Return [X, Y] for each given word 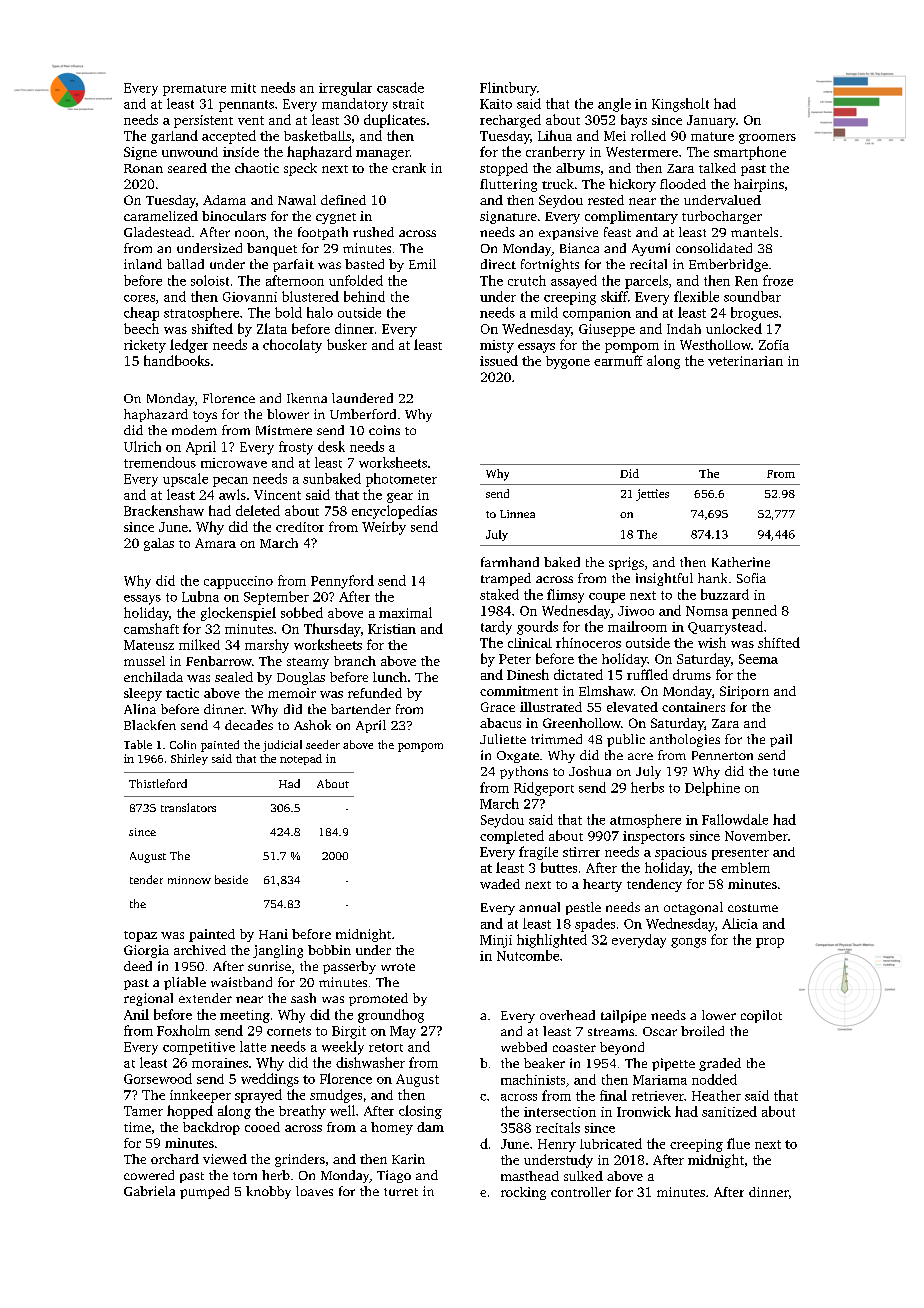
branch [355, 661]
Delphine [712, 789]
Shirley [189, 759]
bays [634, 121]
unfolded [356, 280]
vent [251, 120]
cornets [289, 1031]
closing [420, 1112]
